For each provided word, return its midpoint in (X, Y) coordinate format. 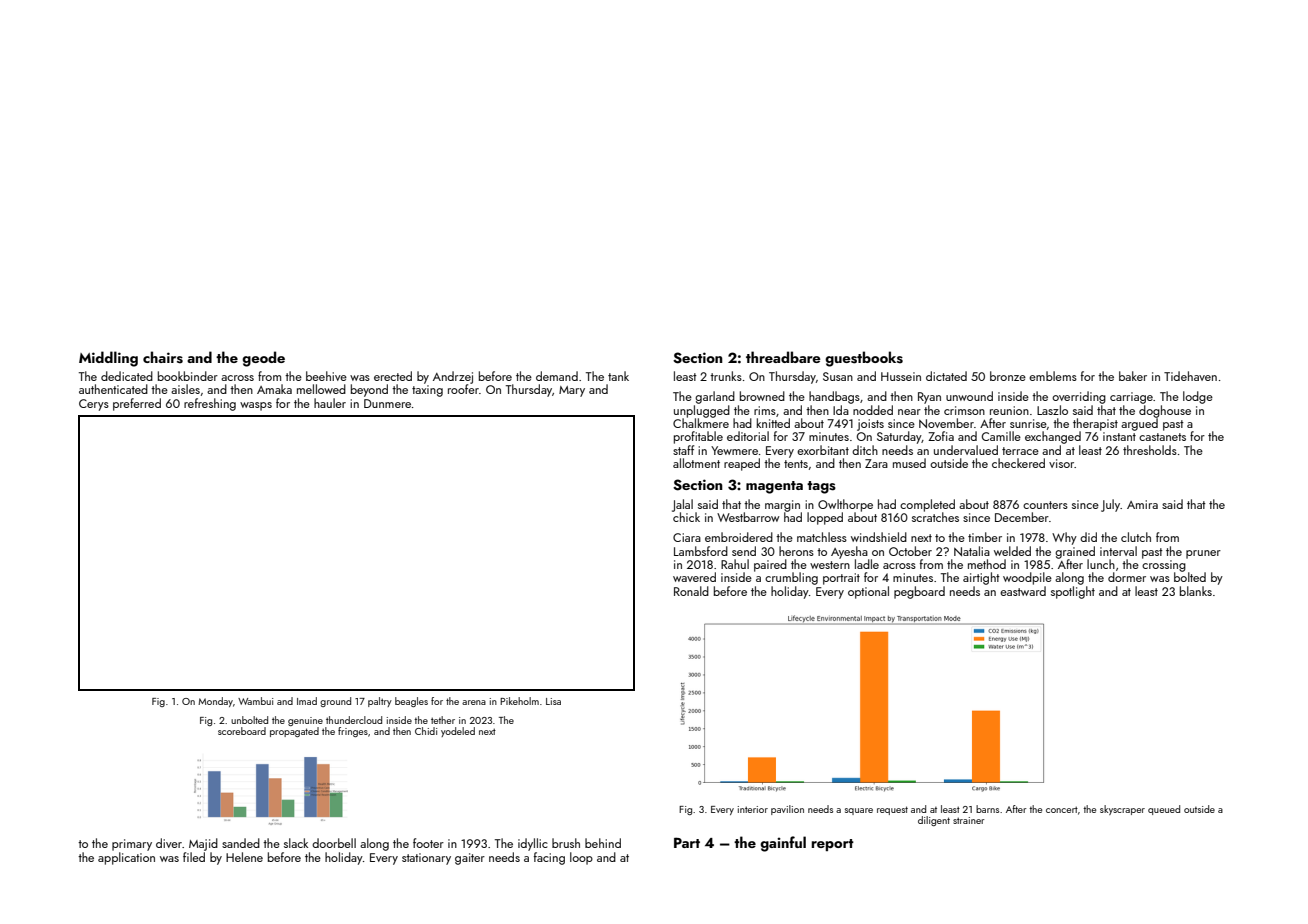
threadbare (783, 357)
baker (1133, 376)
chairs (163, 357)
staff (683, 450)
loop (581, 858)
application (126, 858)
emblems (1053, 376)
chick (686, 517)
